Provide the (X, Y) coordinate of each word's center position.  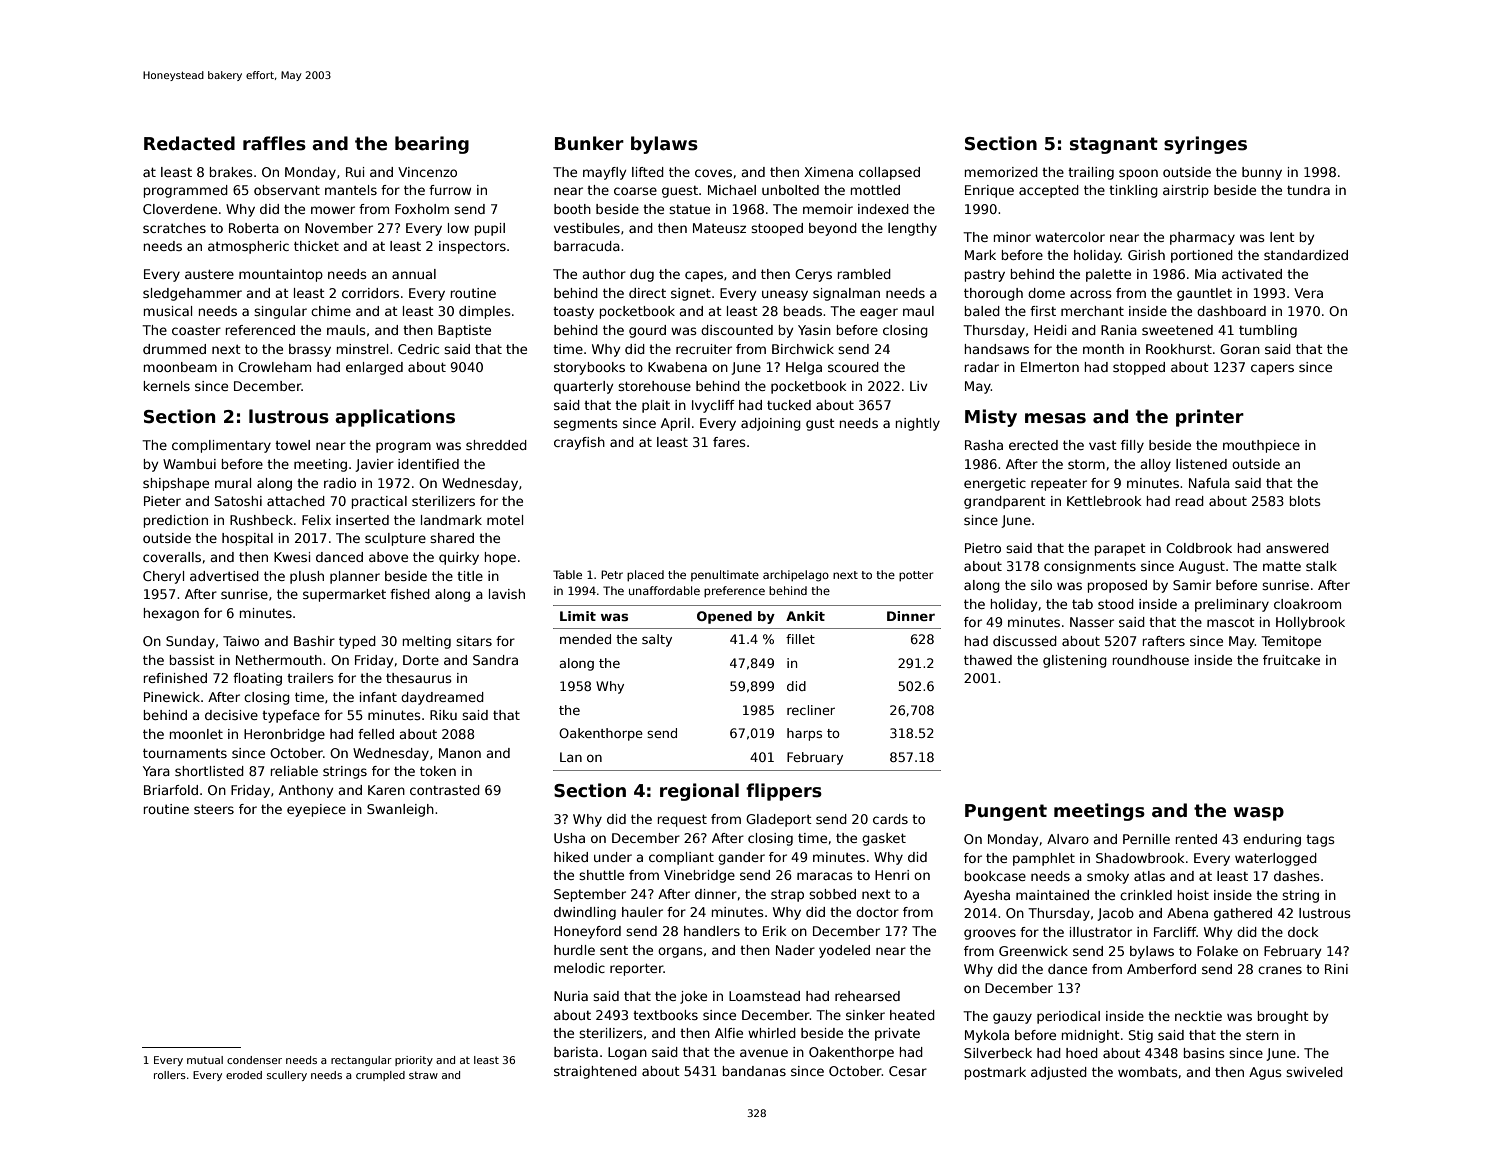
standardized (1306, 255)
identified (428, 464)
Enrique (989, 191)
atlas (1149, 876)
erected (1033, 445)
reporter (637, 969)
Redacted (189, 143)
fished (410, 594)
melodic (579, 968)
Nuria (571, 996)
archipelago (796, 576)
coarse (635, 191)
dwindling (585, 913)
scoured (853, 367)
